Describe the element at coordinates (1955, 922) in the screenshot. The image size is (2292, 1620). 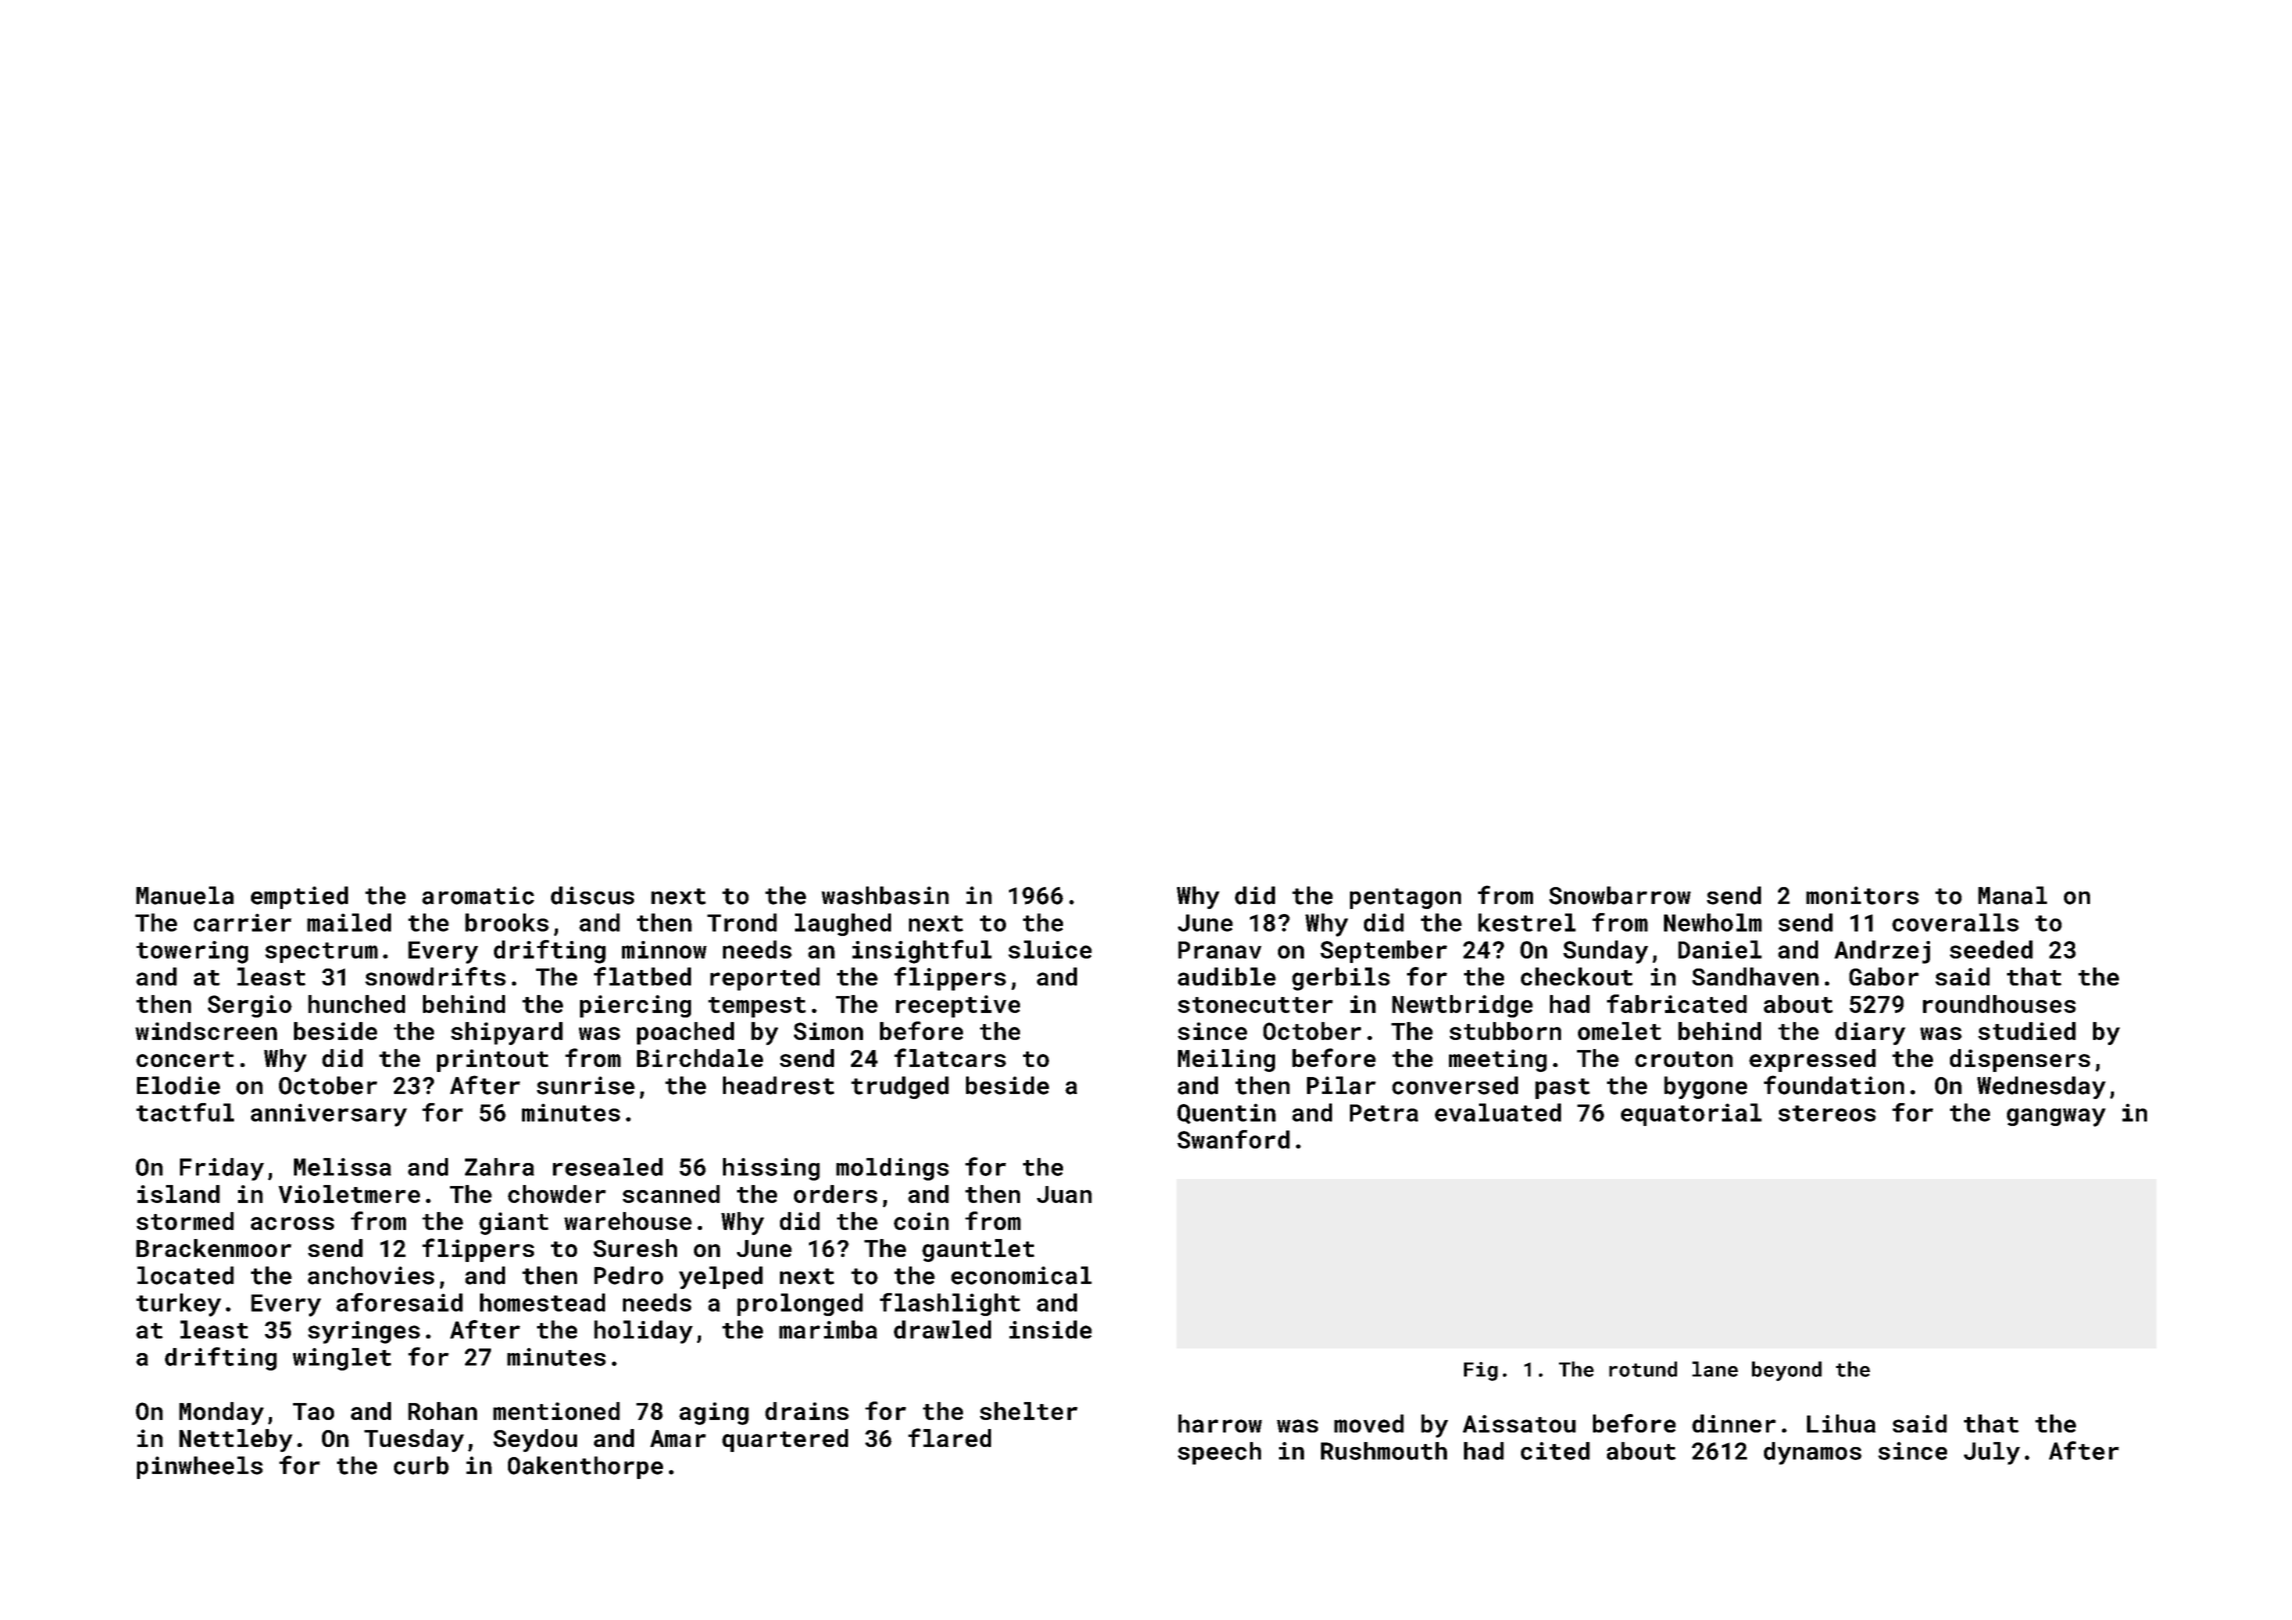
I see `coveralls` at that location.
